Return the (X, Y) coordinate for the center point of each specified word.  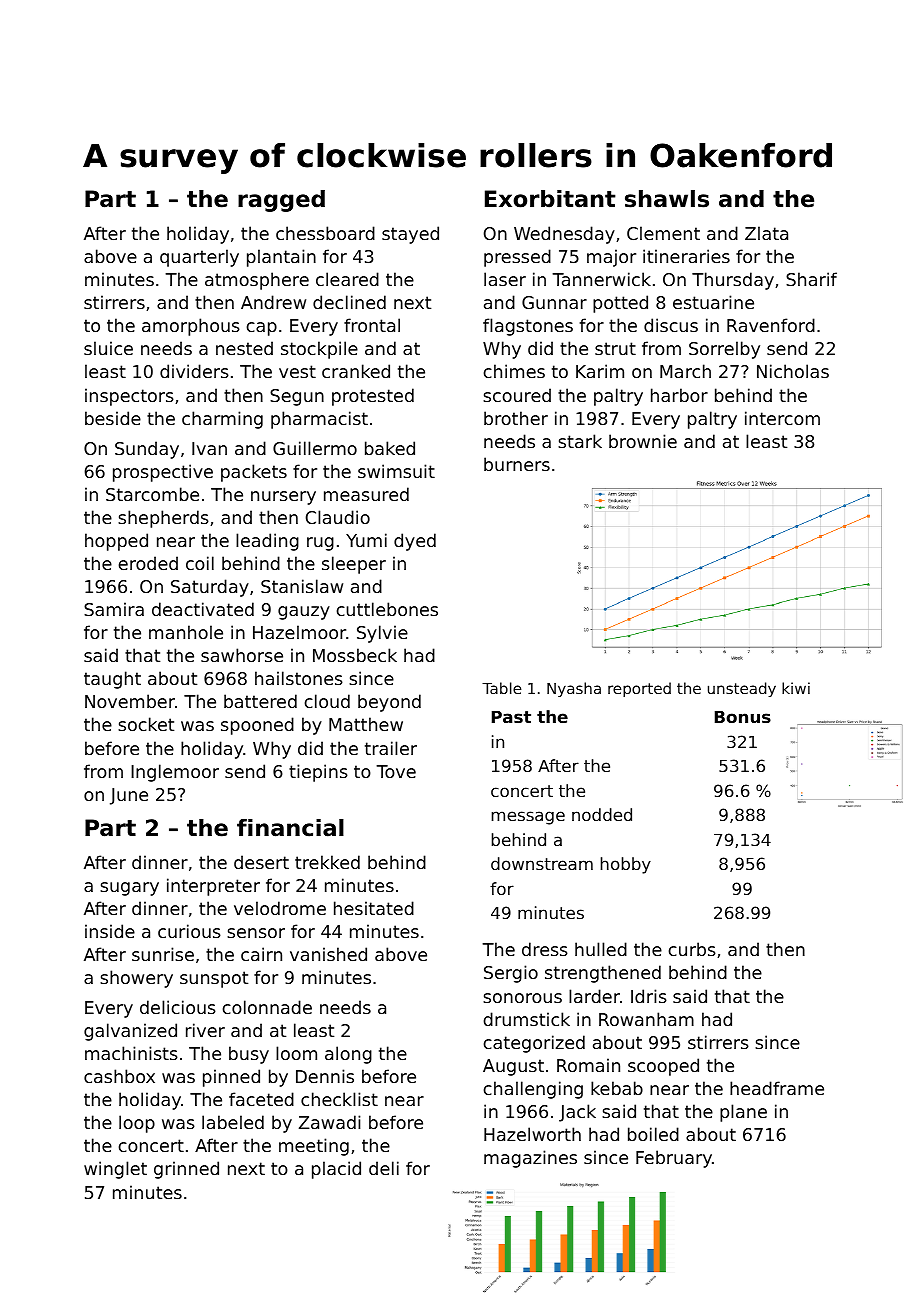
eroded (148, 563)
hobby (626, 865)
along (348, 1055)
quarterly (199, 258)
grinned (186, 1170)
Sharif (811, 279)
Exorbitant (550, 199)
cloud (327, 701)
